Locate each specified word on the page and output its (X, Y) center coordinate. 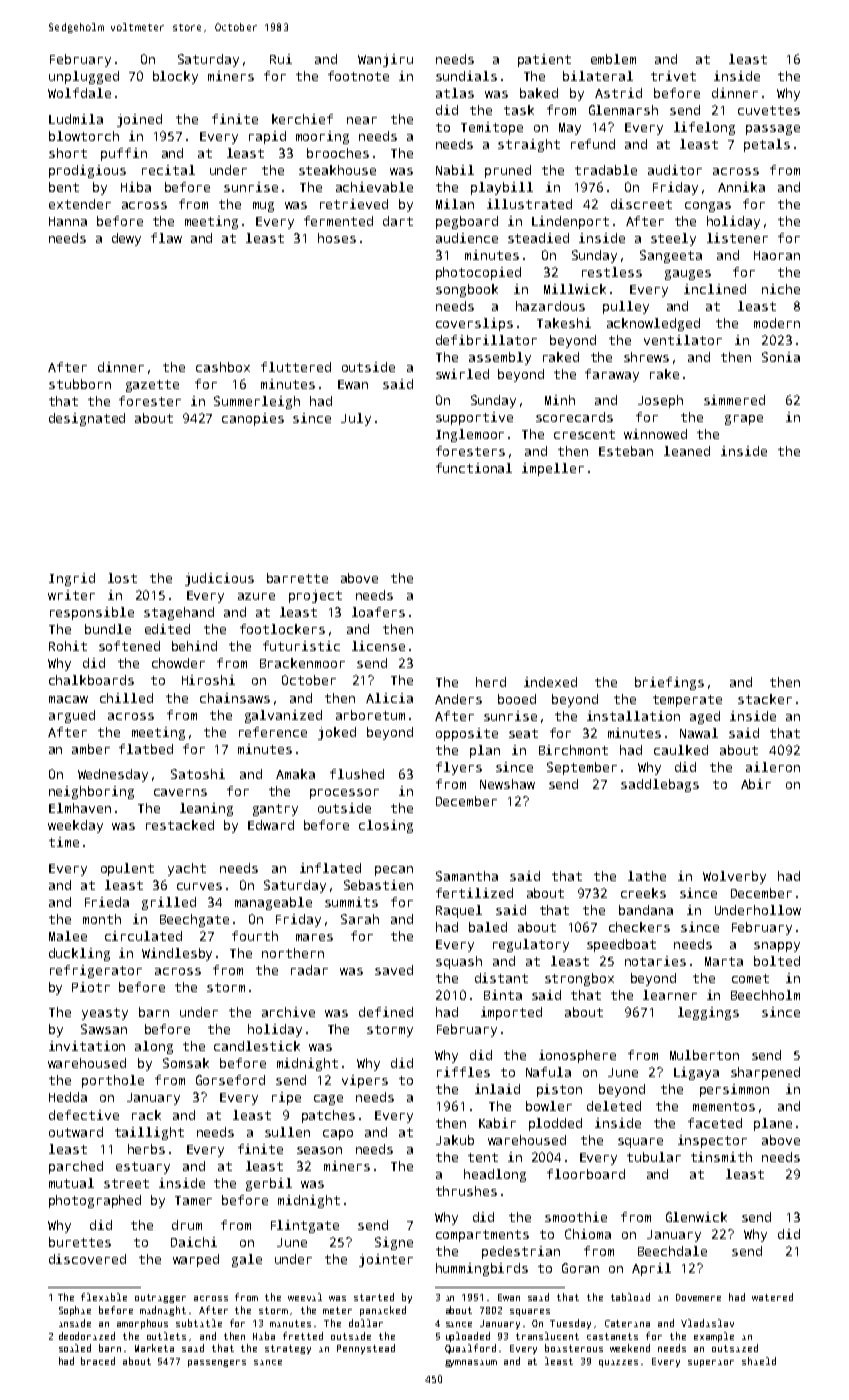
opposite (467, 734)
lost (122, 578)
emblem (613, 59)
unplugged (84, 77)
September (582, 768)
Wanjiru (385, 60)
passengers (217, 1363)
